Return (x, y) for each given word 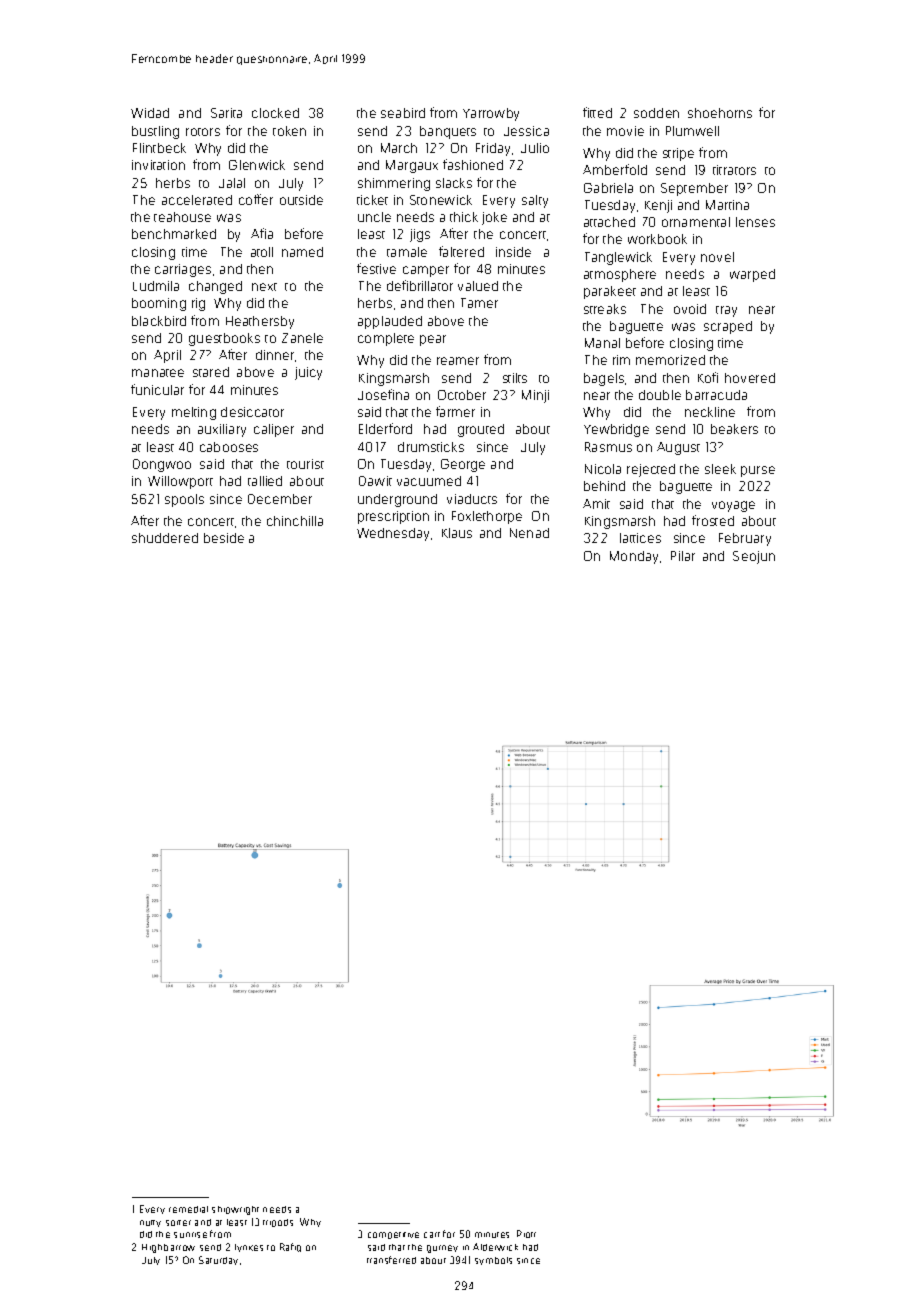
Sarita (226, 113)
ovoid (690, 309)
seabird (403, 113)
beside (224, 538)
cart (432, 1235)
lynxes (249, 1248)
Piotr (526, 1234)
